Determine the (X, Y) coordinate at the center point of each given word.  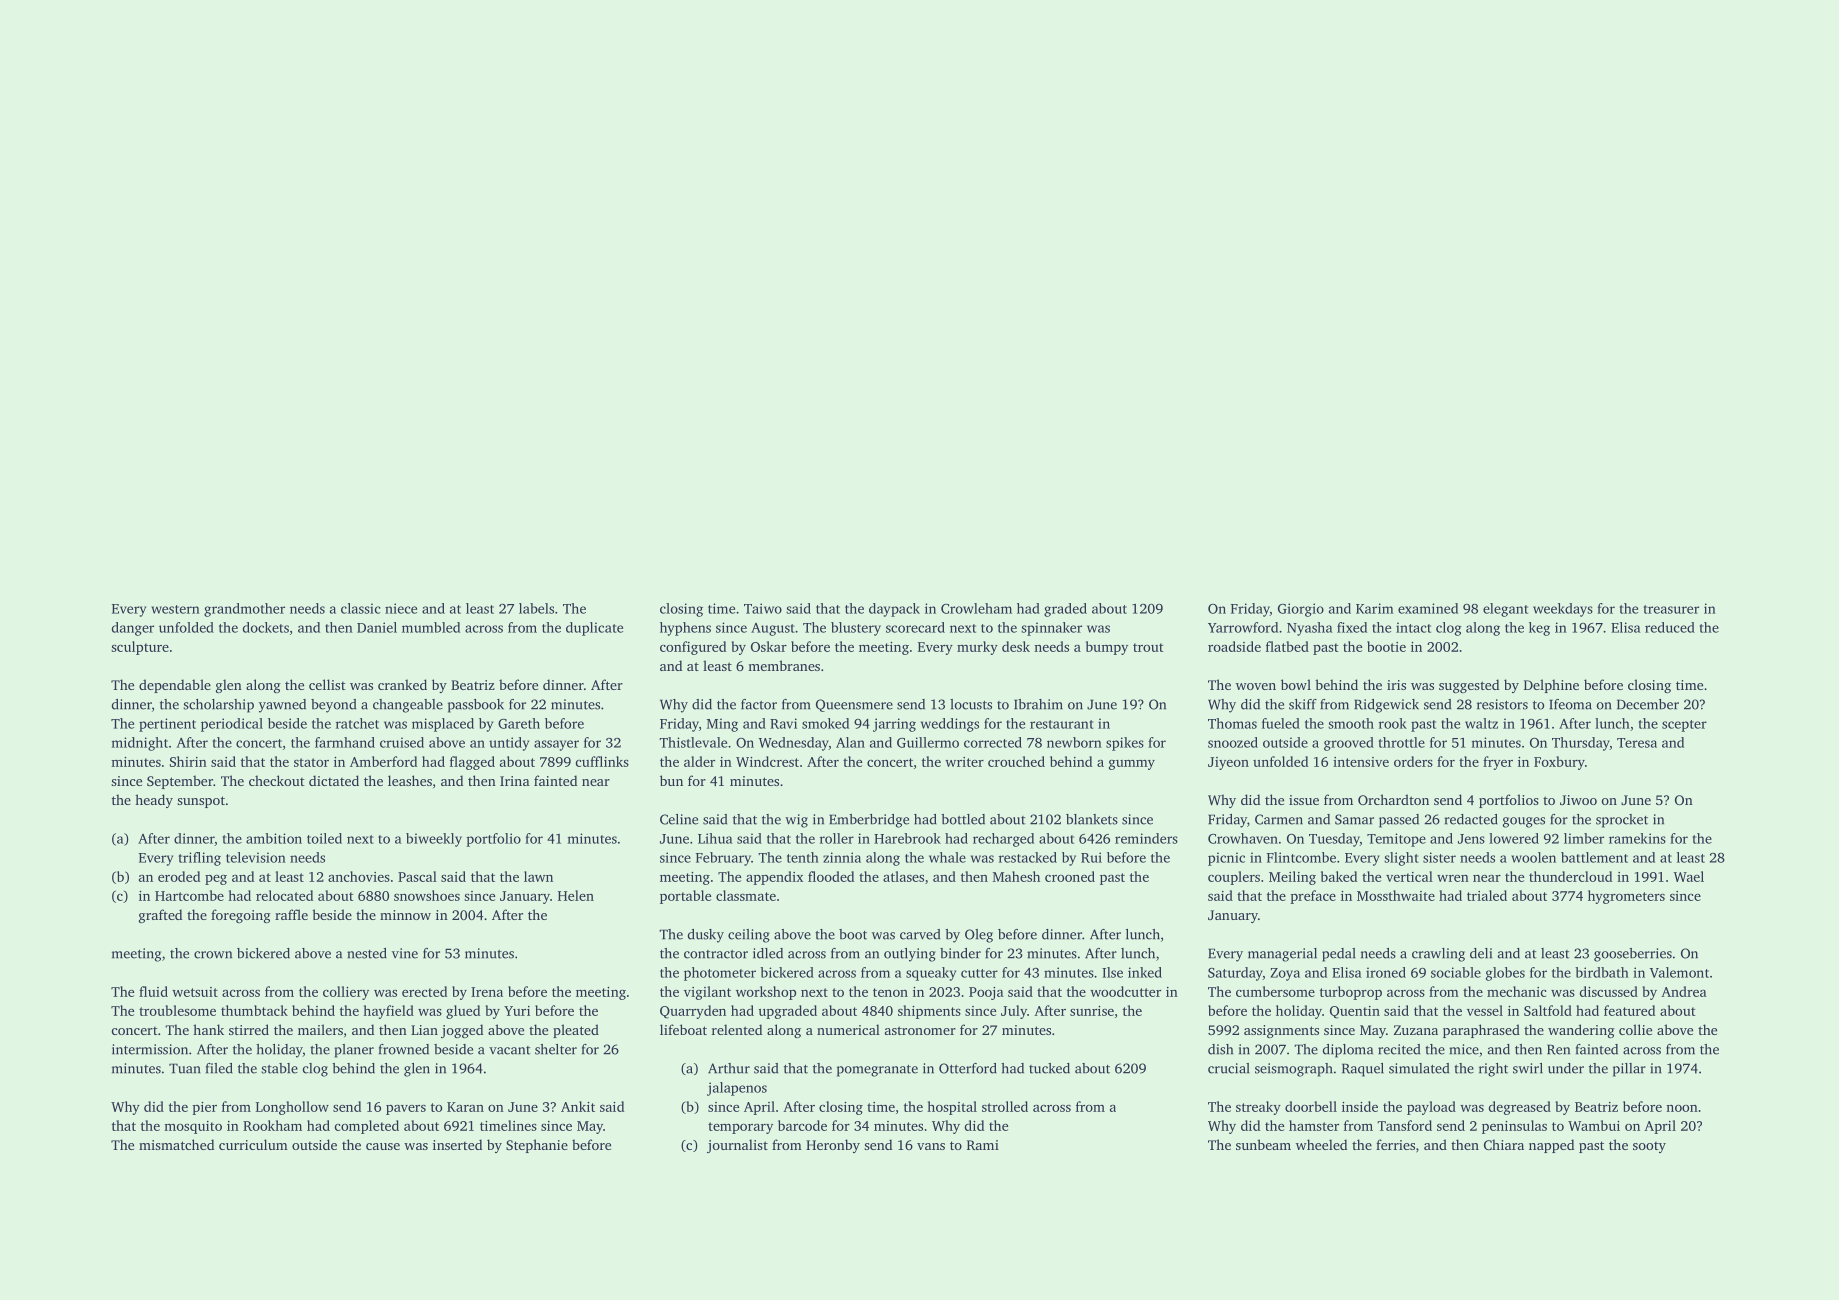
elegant (1505, 610)
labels (536, 608)
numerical (848, 1029)
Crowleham (976, 608)
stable (279, 1068)
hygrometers (1626, 897)
